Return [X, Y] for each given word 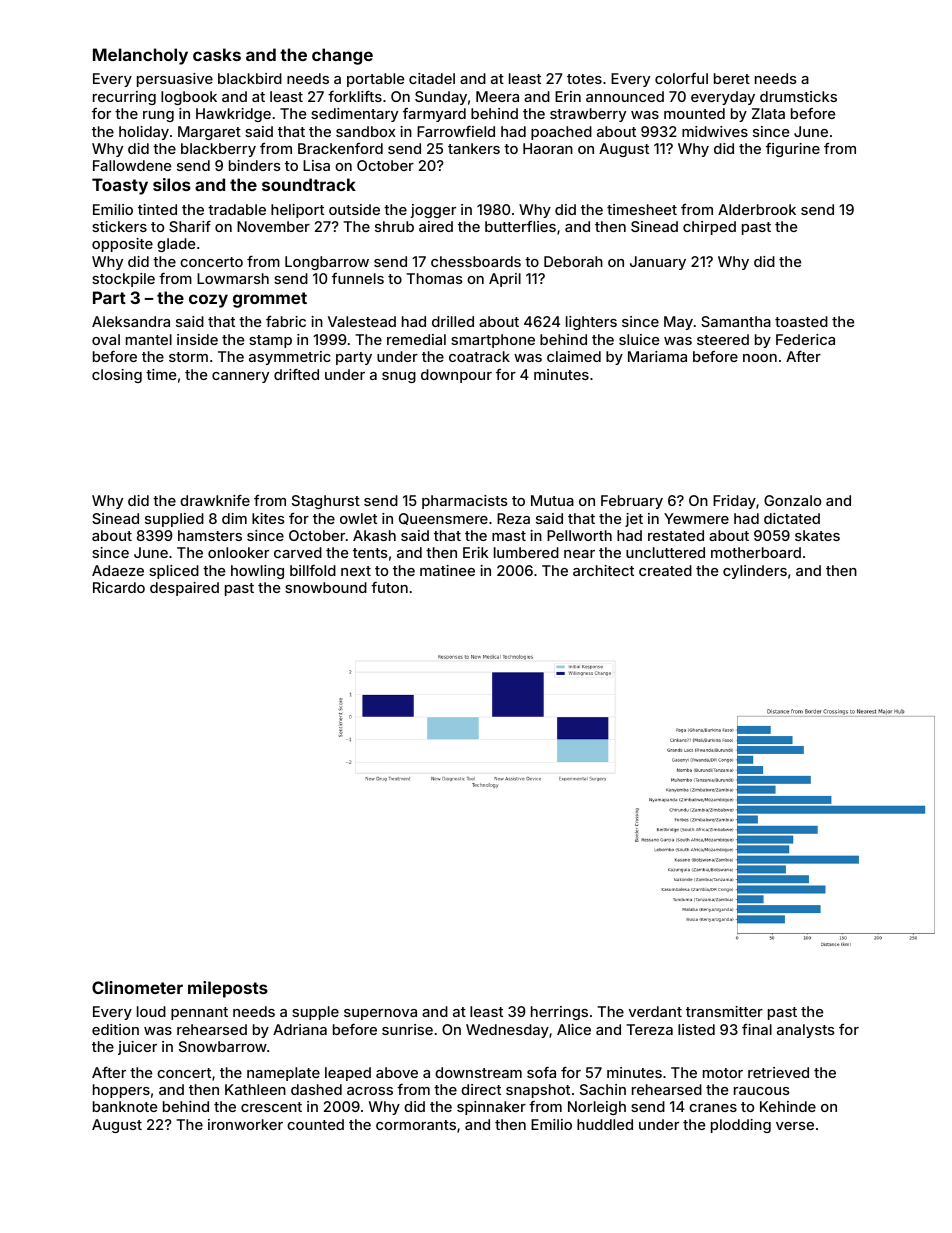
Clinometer [137, 987]
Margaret [209, 133]
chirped [709, 228]
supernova [380, 1014]
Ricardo [119, 587]
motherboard [756, 552]
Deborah [573, 261]
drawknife [215, 500]
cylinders [755, 572]
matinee [447, 570]
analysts [806, 1031]
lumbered [526, 552]
